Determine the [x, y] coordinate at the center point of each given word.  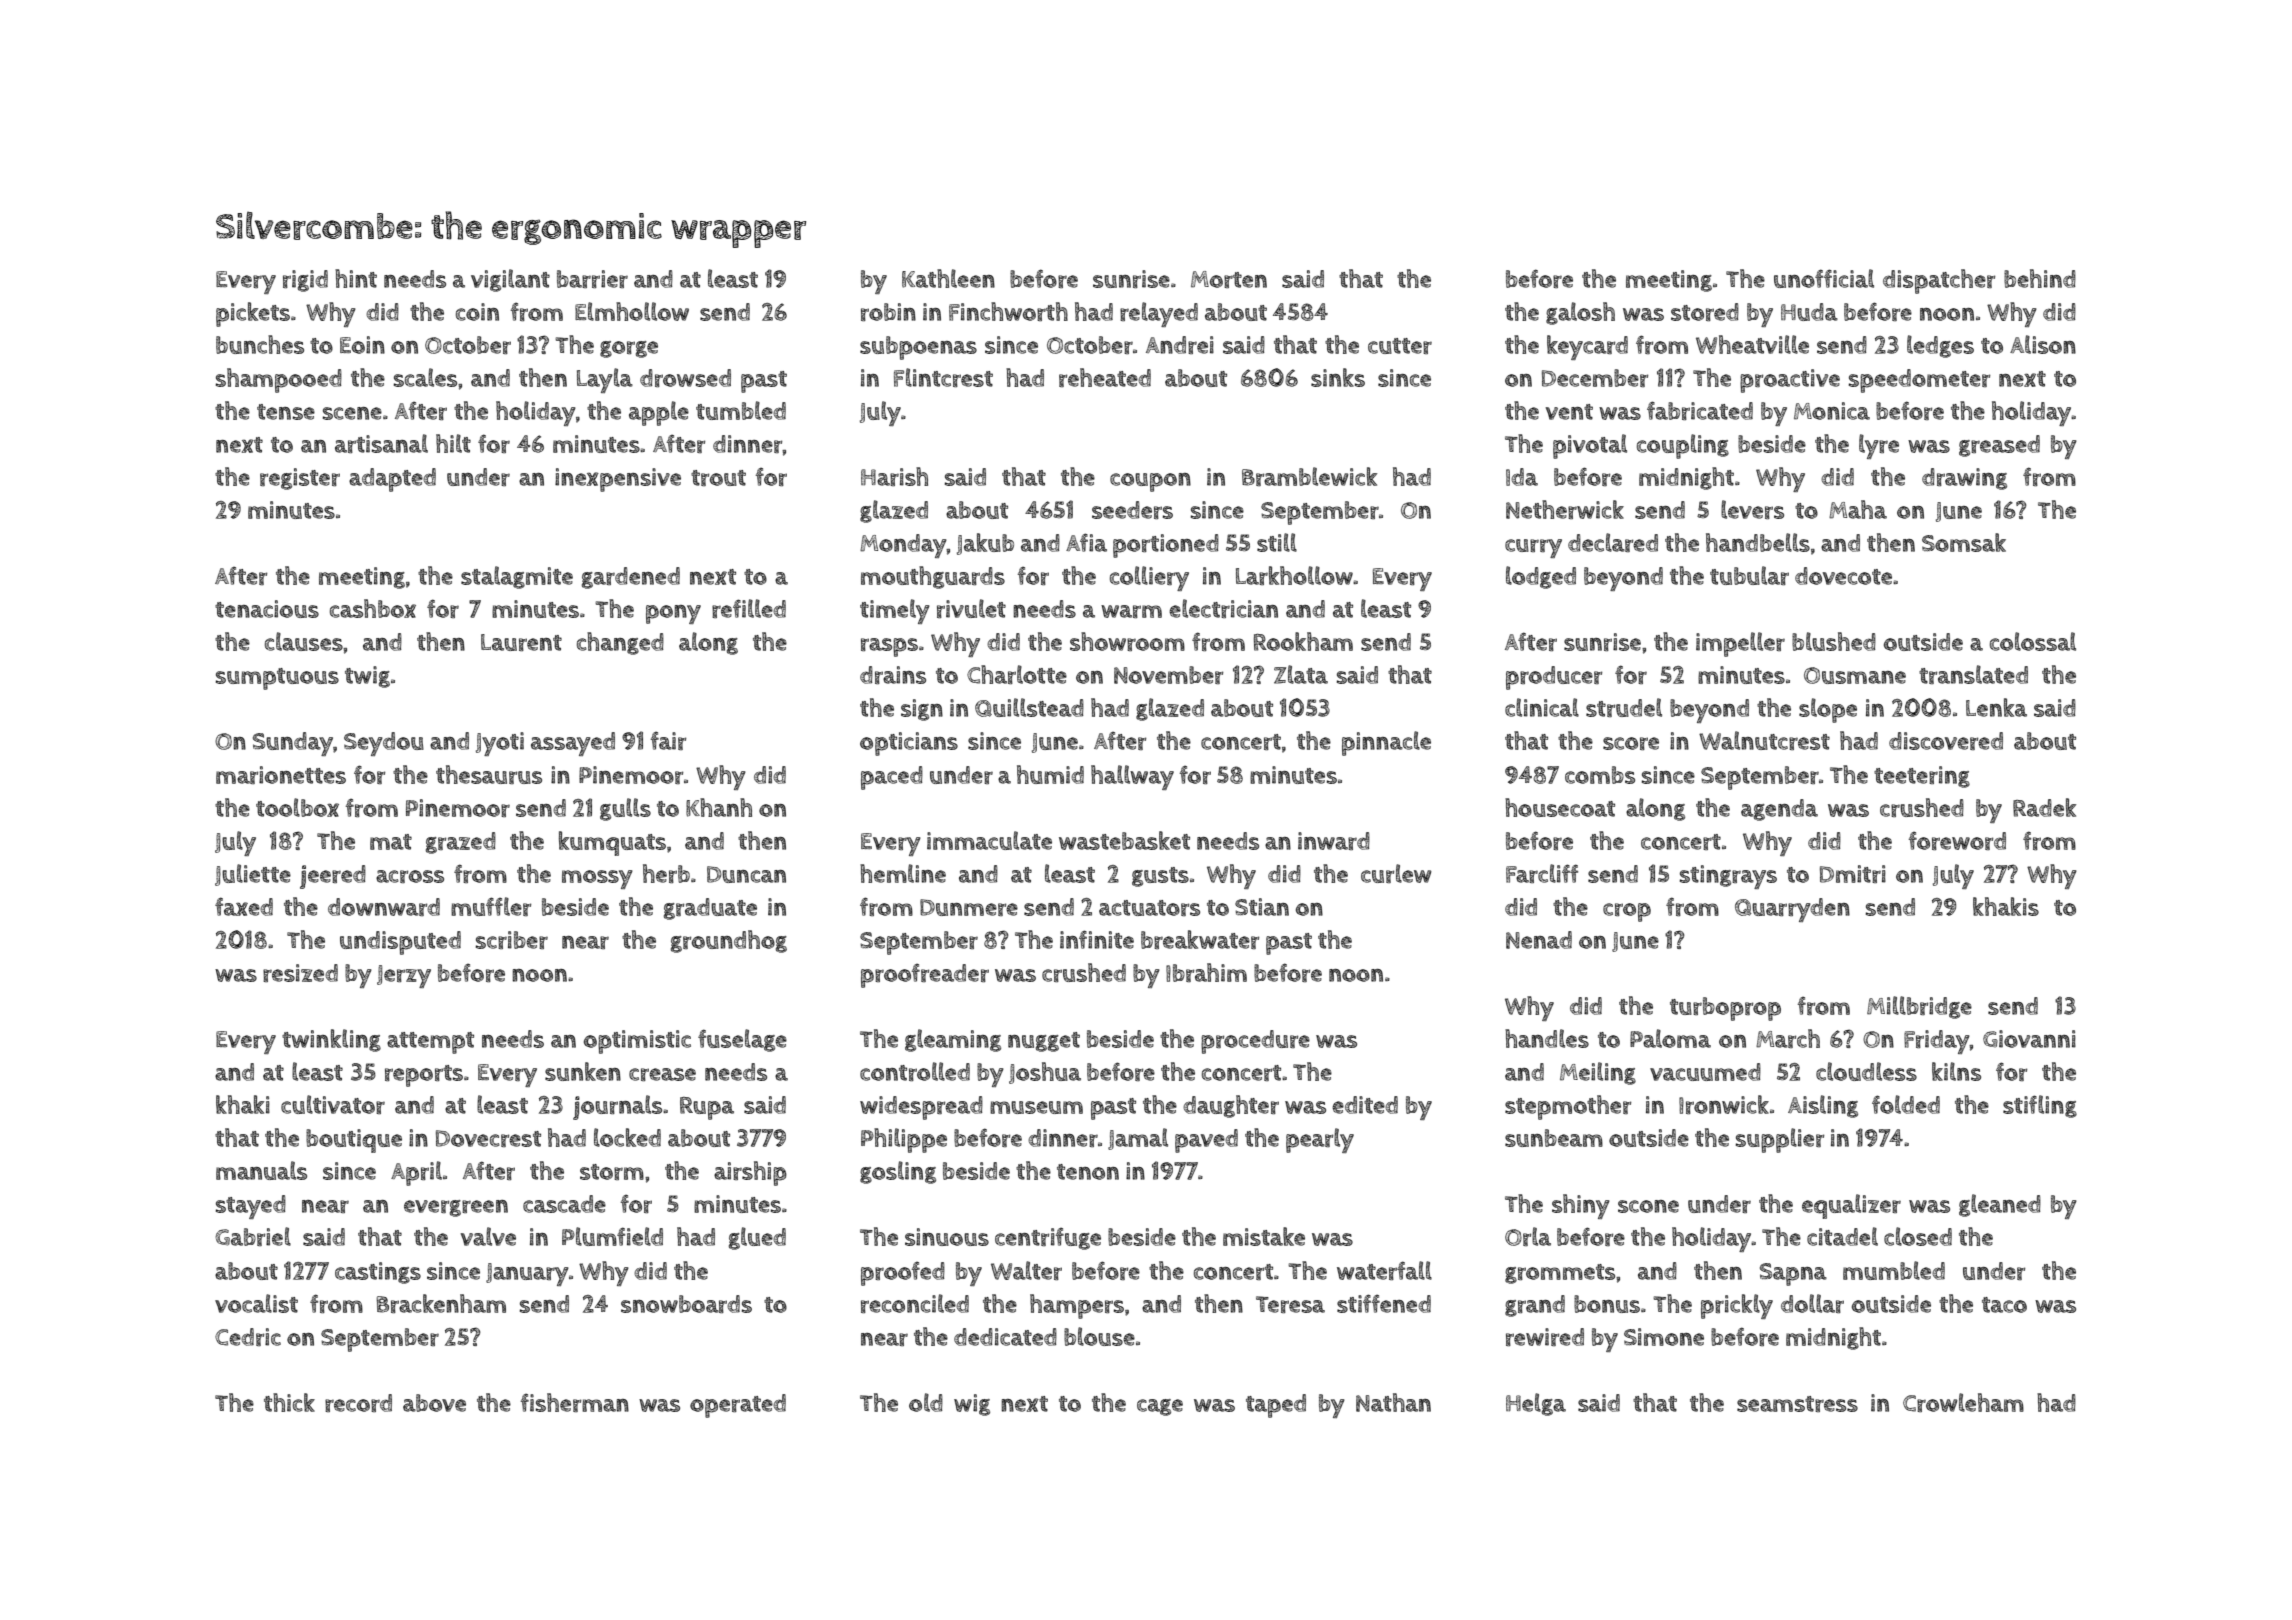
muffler [491, 906]
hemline [903, 873]
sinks [1338, 377]
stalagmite [517, 577]
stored [1705, 312]
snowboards [686, 1304]
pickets [253, 314]
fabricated [1700, 410]
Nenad [1539, 940]
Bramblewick [1309, 476]
